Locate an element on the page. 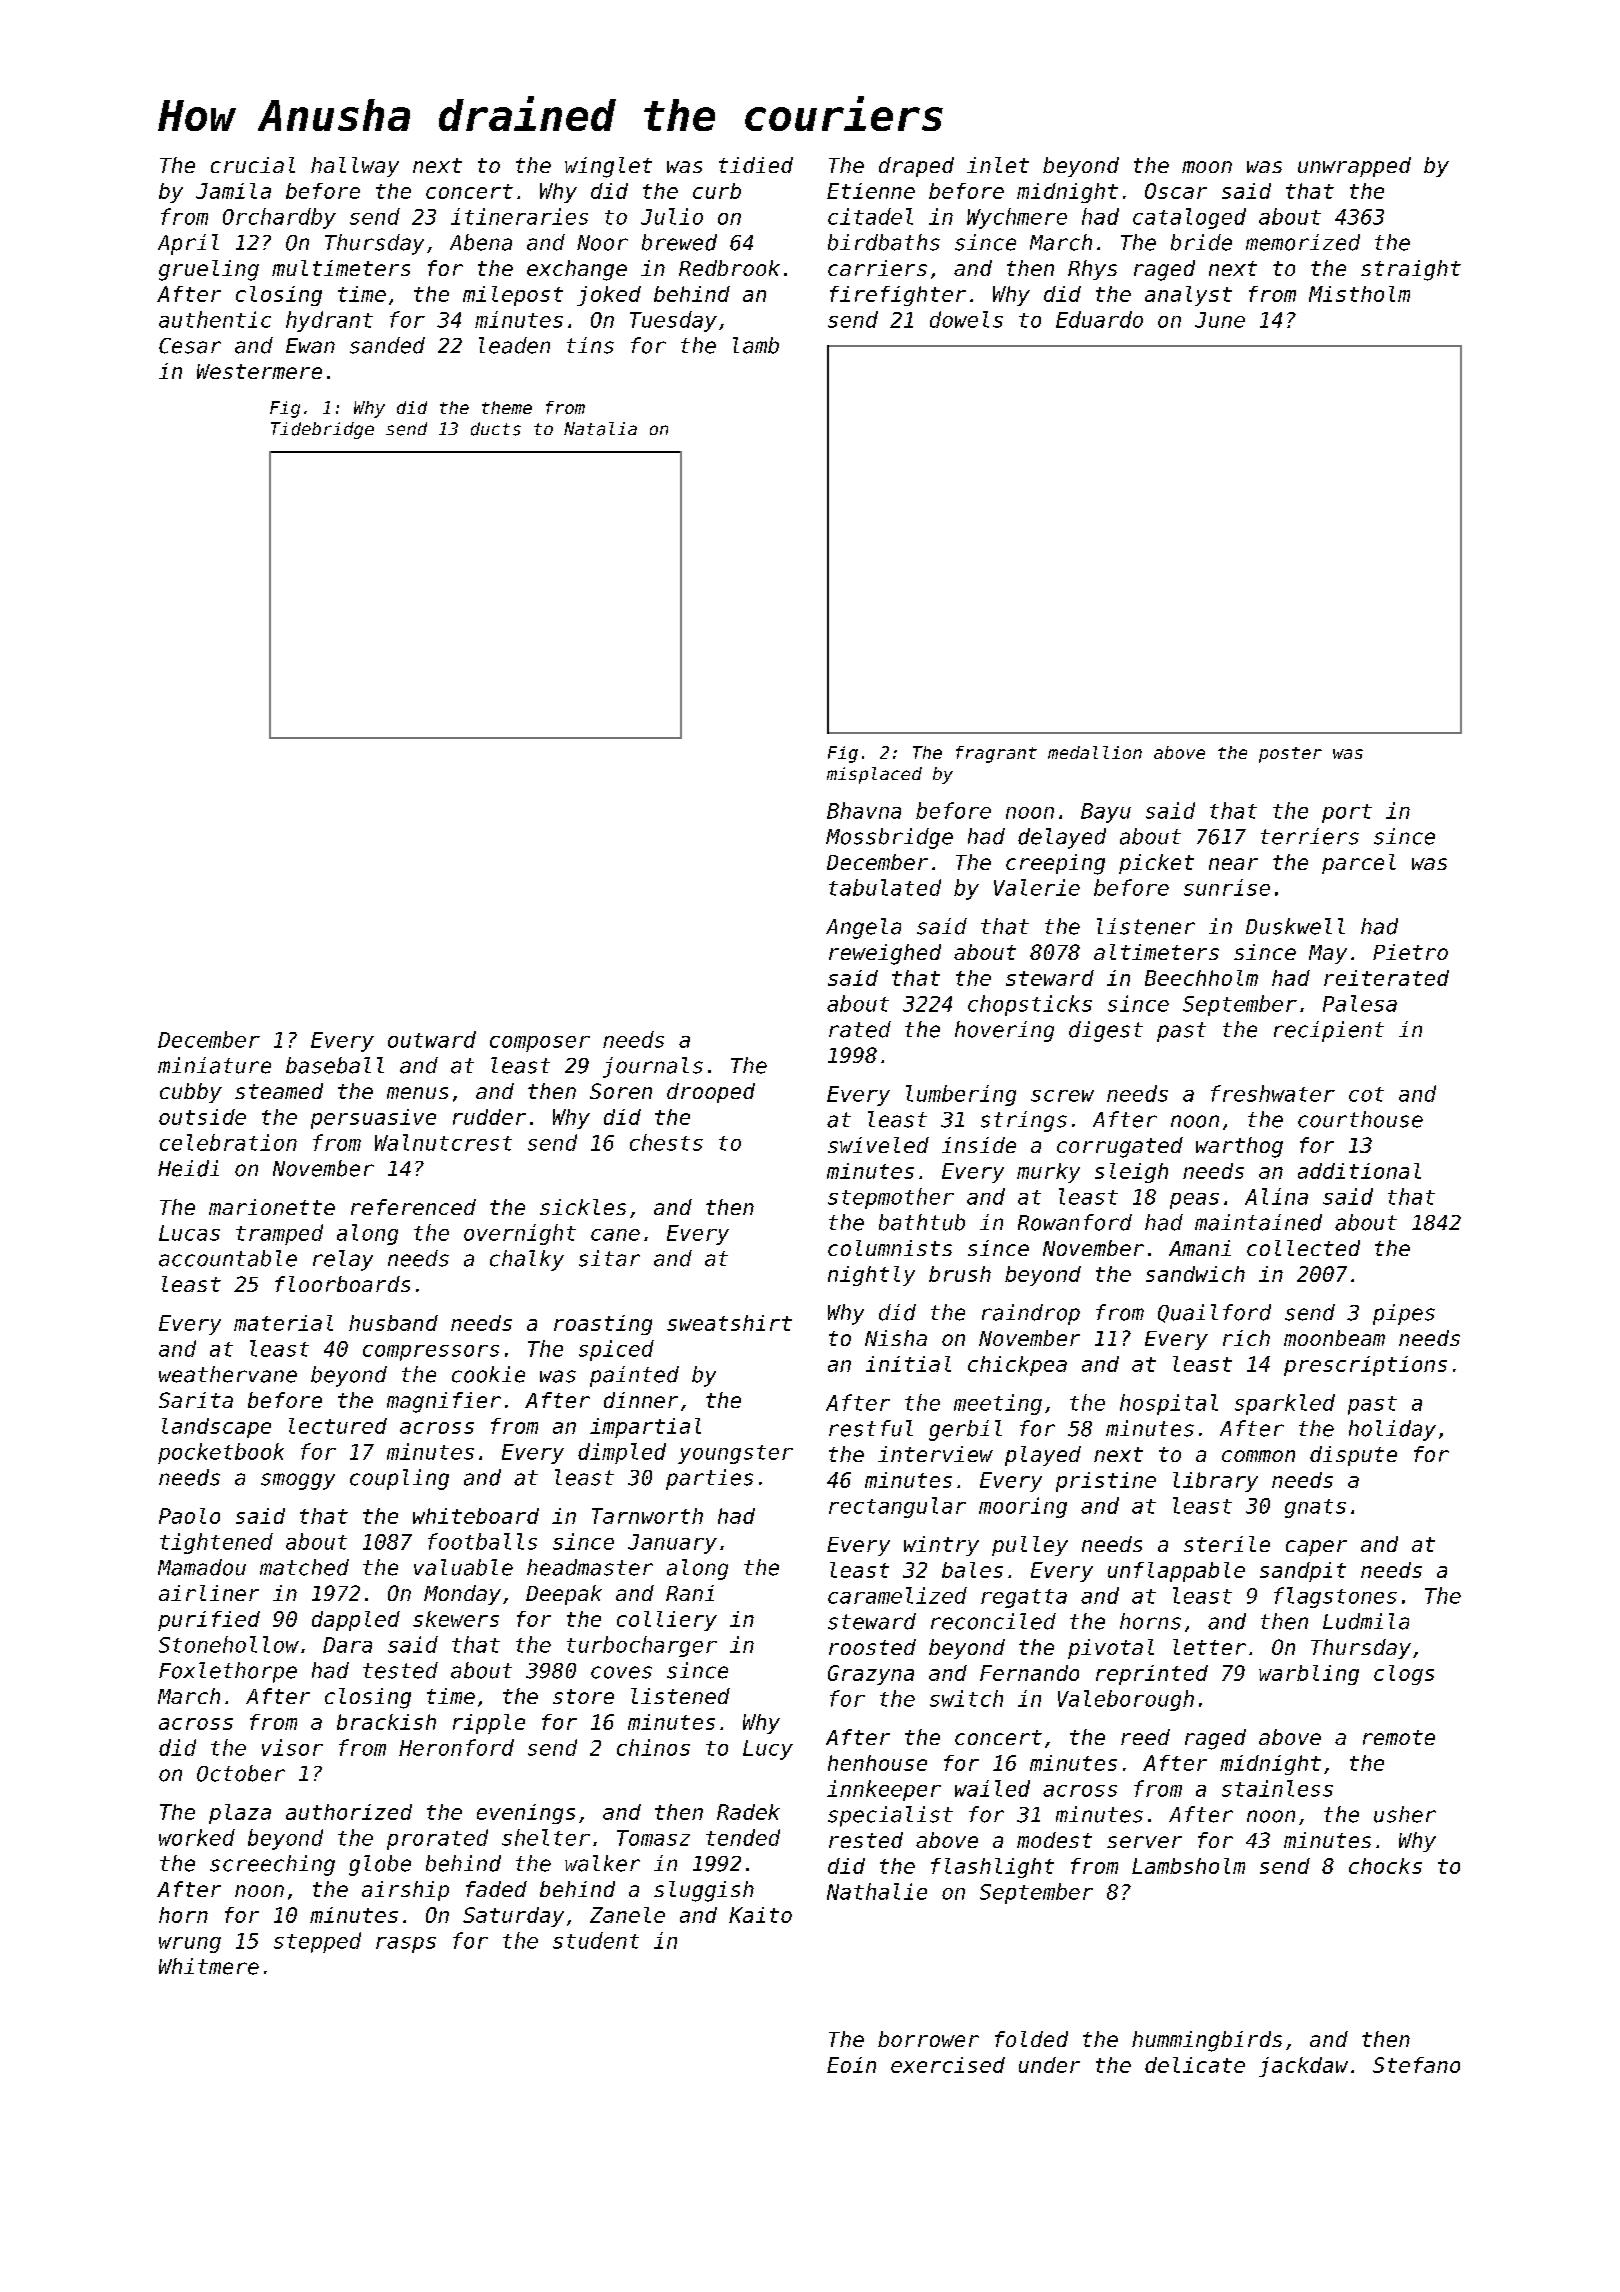 Image resolution: width=1620 pixels, height=2292 pixels. baseball is located at coordinates (335, 1065).
